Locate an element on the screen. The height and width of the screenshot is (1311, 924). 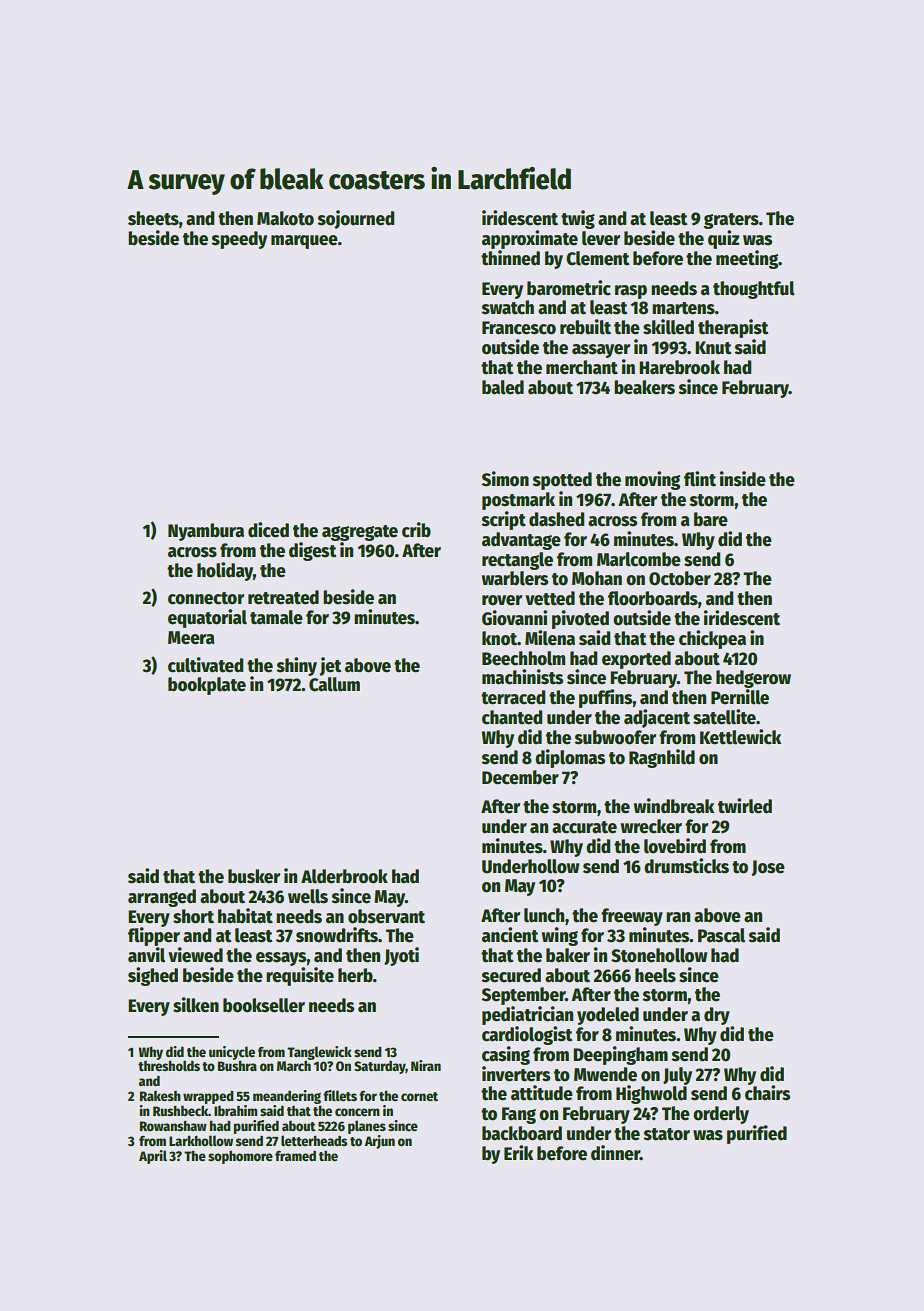
habitat is located at coordinates (245, 916).
